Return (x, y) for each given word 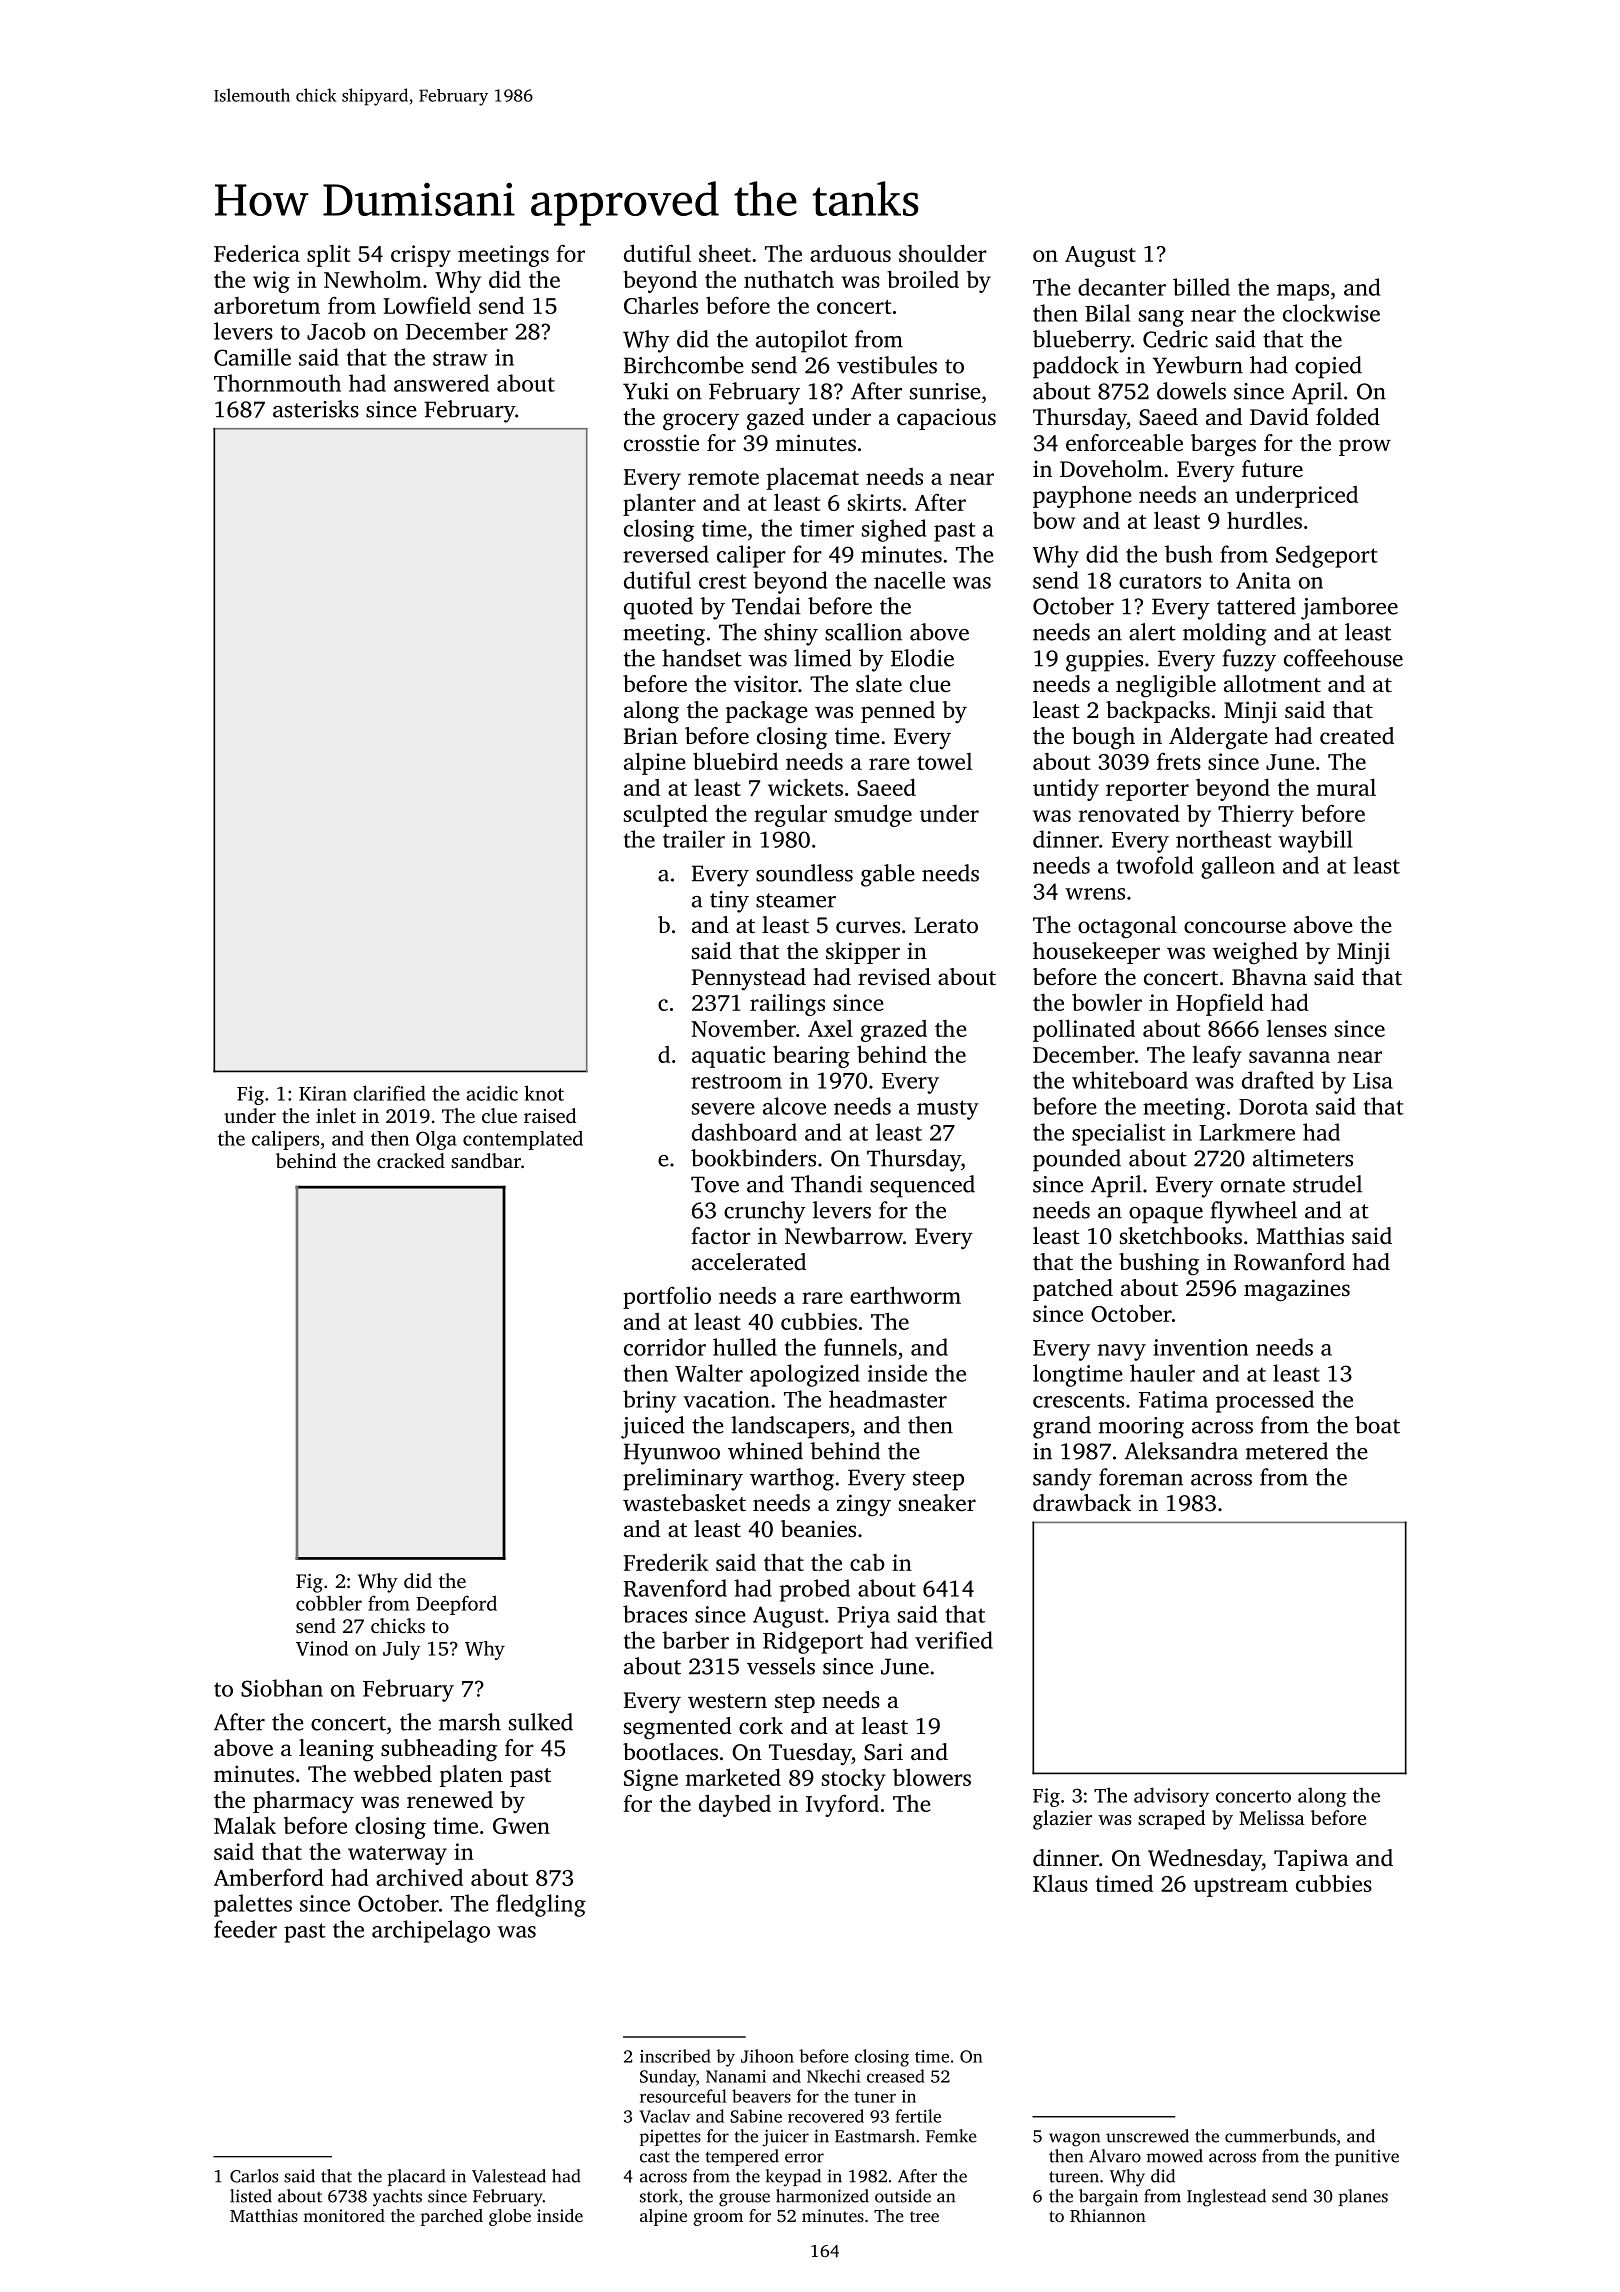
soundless (804, 873)
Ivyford (842, 1805)
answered (441, 383)
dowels (1191, 391)
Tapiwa (1311, 1860)
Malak (245, 1825)
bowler (1107, 1002)
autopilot (802, 341)
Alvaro (1115, 2156)
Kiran (323, 1093)
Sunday (668, 2078)
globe (510, 2217)
